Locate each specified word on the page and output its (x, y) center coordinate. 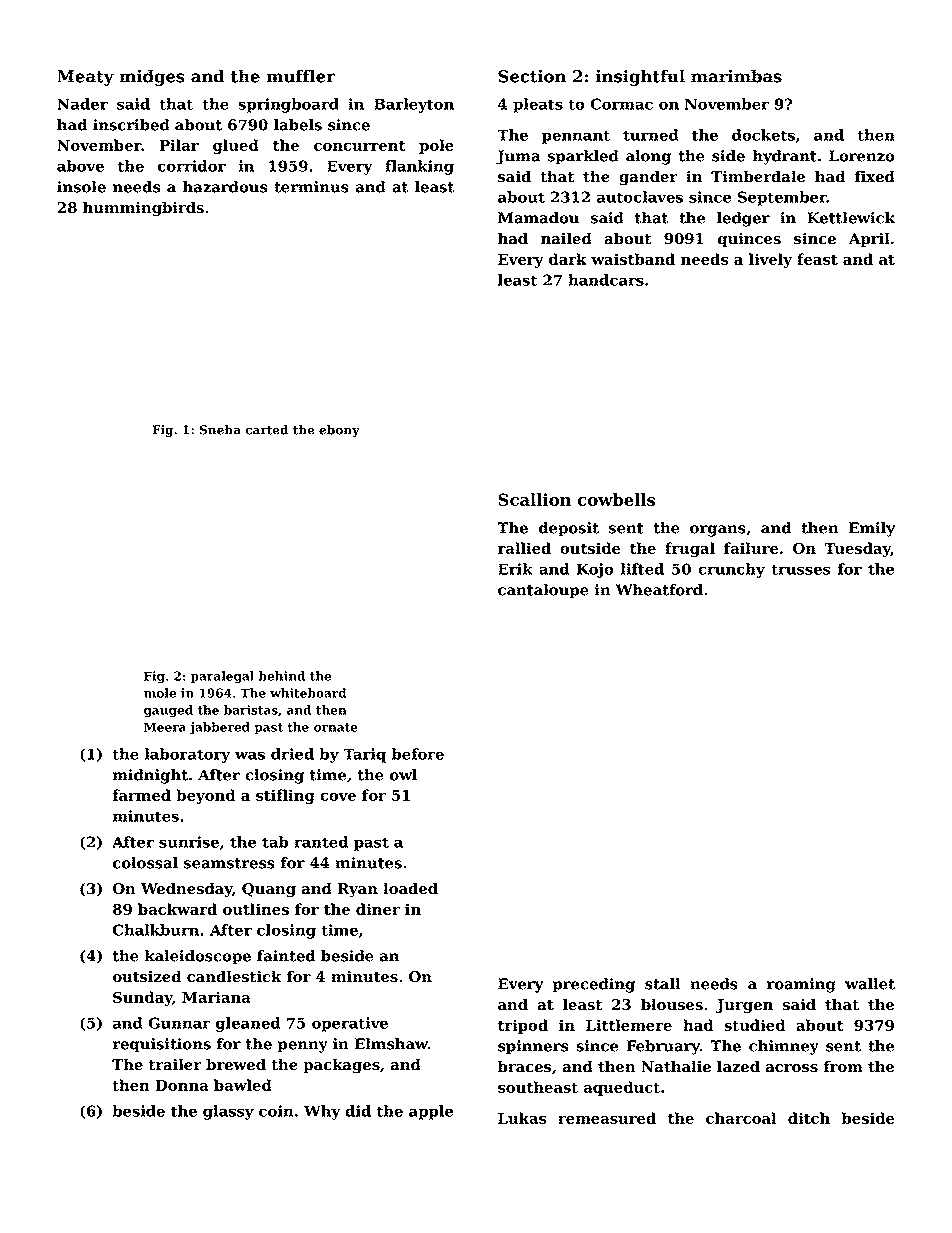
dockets (763, 135)
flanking (419, 167)
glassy (228, 1112)
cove (338, 797)
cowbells (616, 499)
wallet (870, 984)
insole (81, 187)
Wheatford (659, 590)
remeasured (607, 1118)
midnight (150, 776)
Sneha (220, 430)
